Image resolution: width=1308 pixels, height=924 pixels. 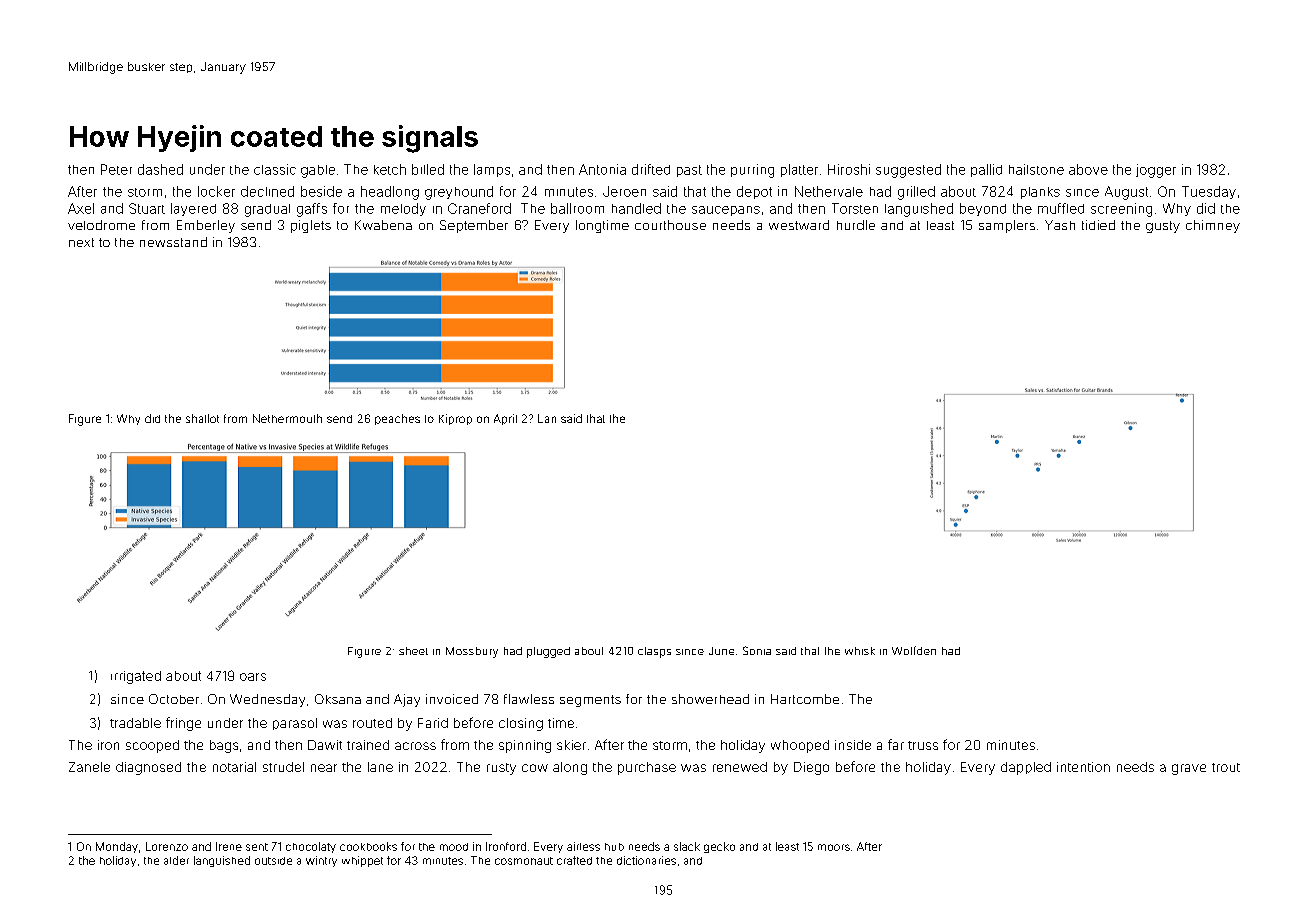 What do you see at coordinates (1060, 225) in the screenshot?
I see `Yash` at bounding box center [1060, 225].
